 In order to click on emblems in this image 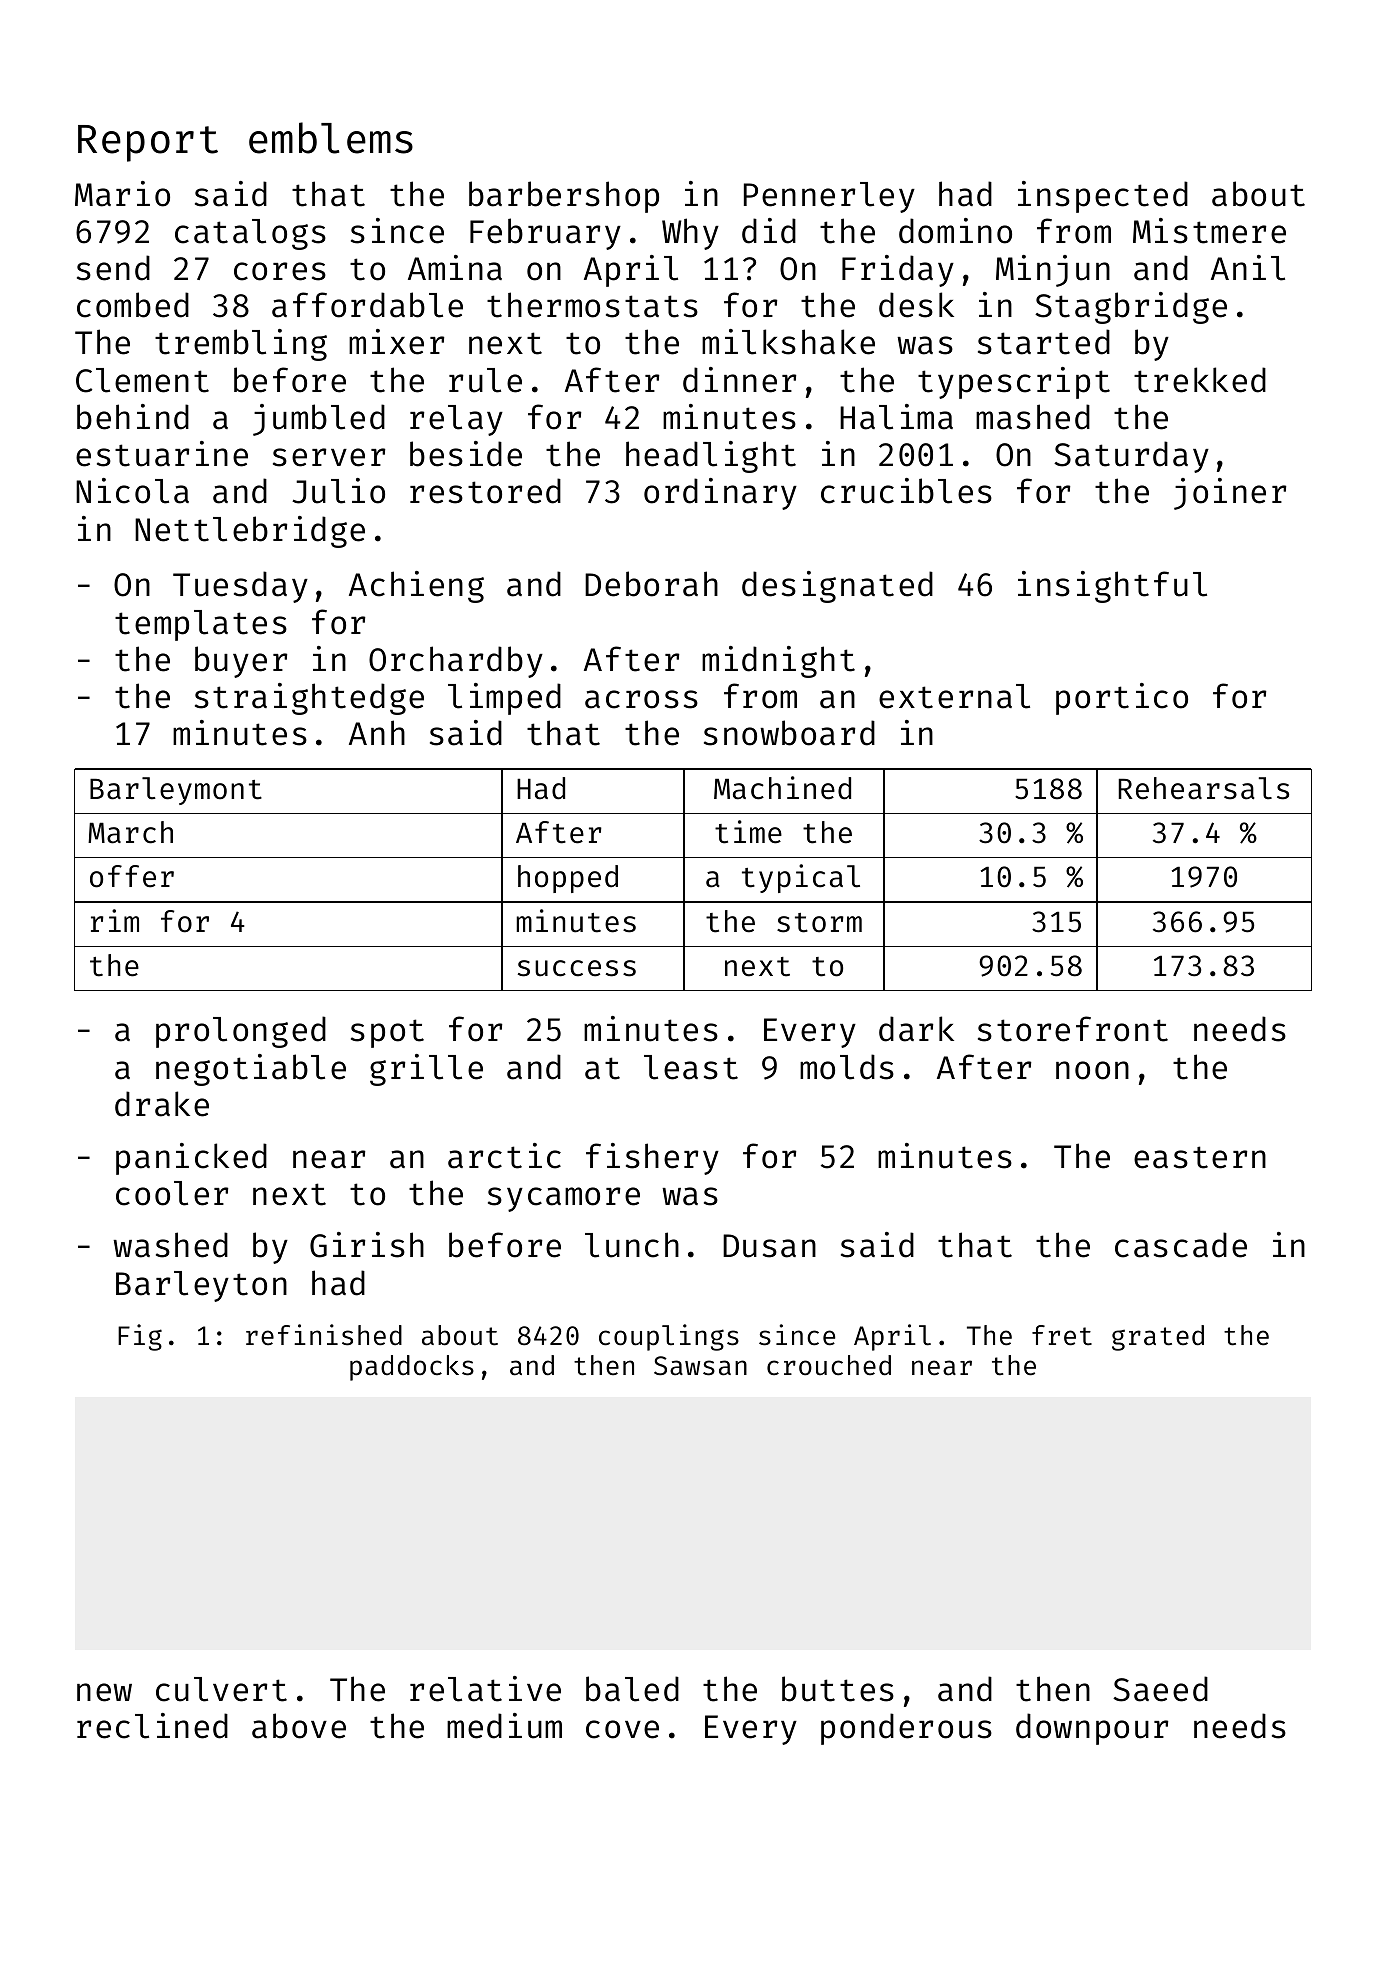, I will do `click(331, 138)`.
